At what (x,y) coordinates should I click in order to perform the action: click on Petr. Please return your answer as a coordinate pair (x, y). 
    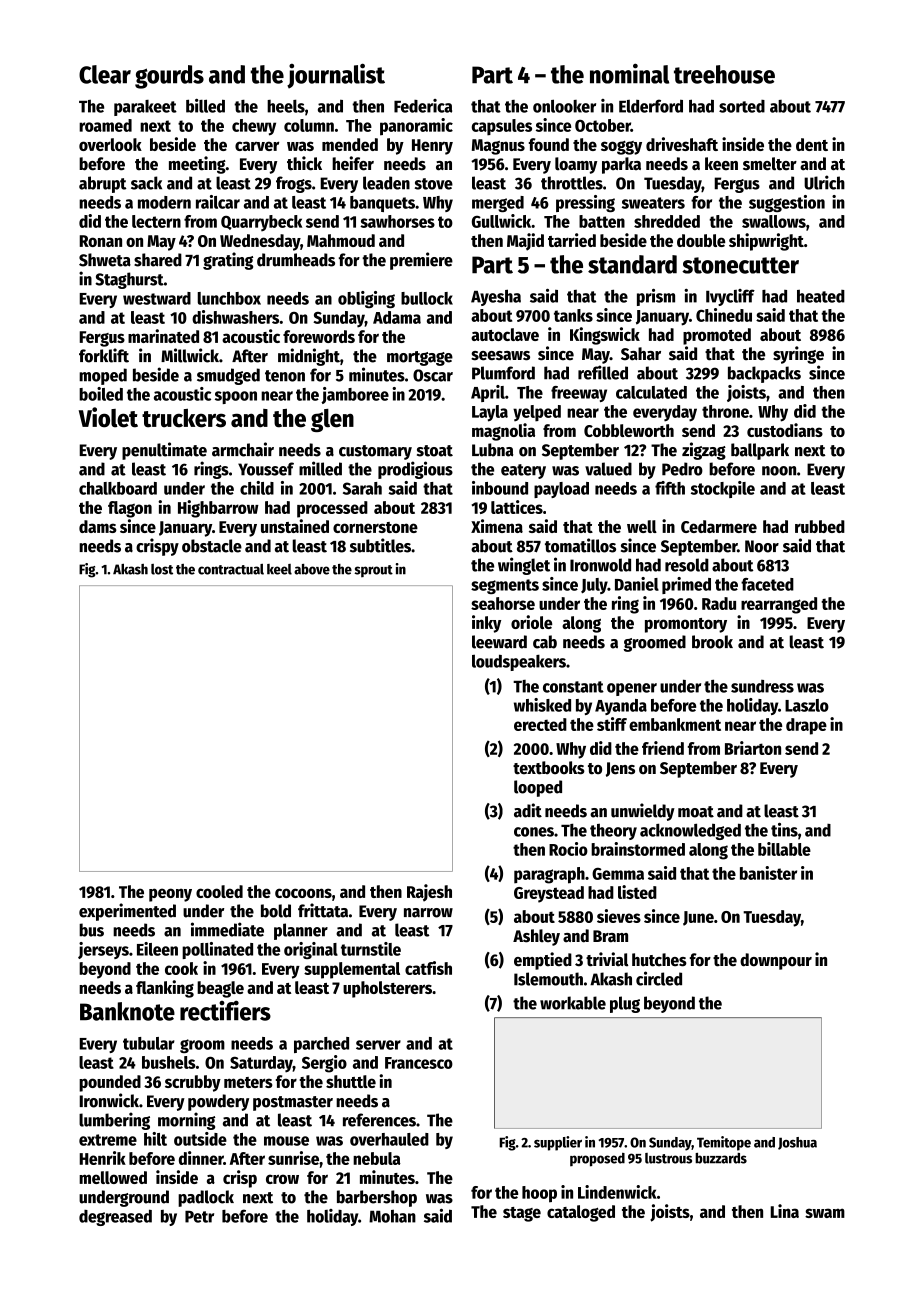
    Looking at the image, I should click on (199, 1217).
